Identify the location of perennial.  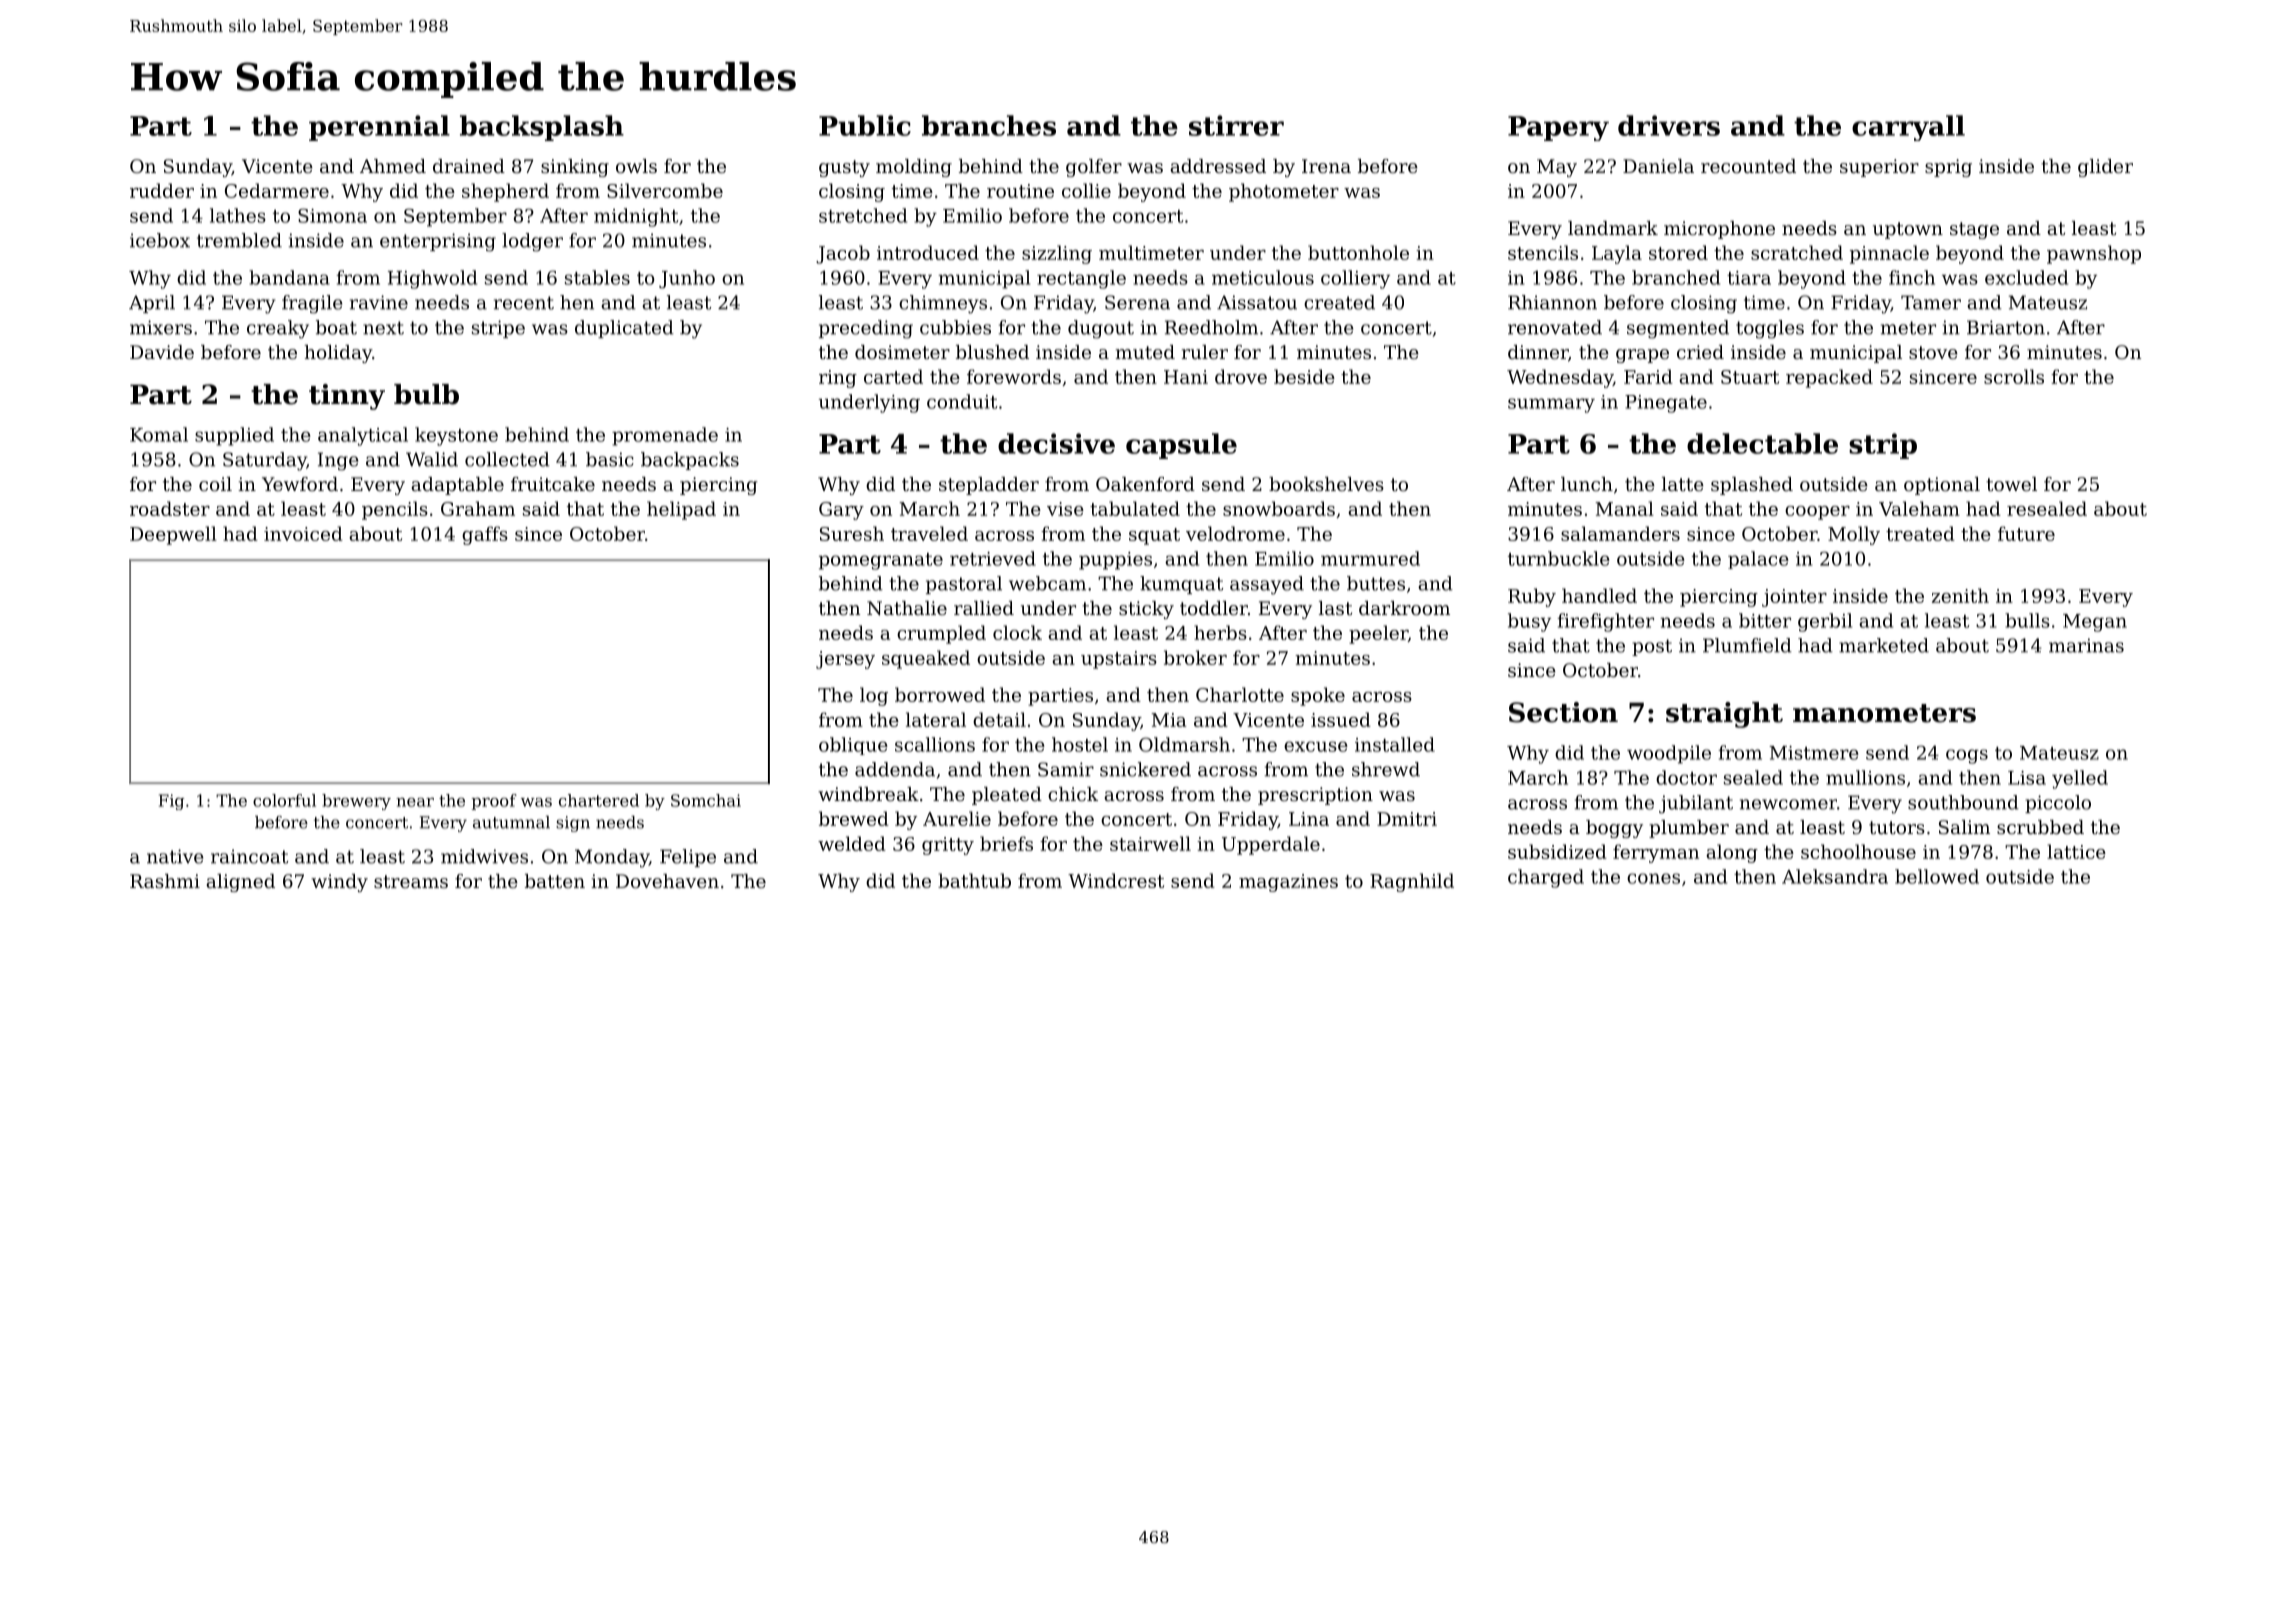
(379, 128).
